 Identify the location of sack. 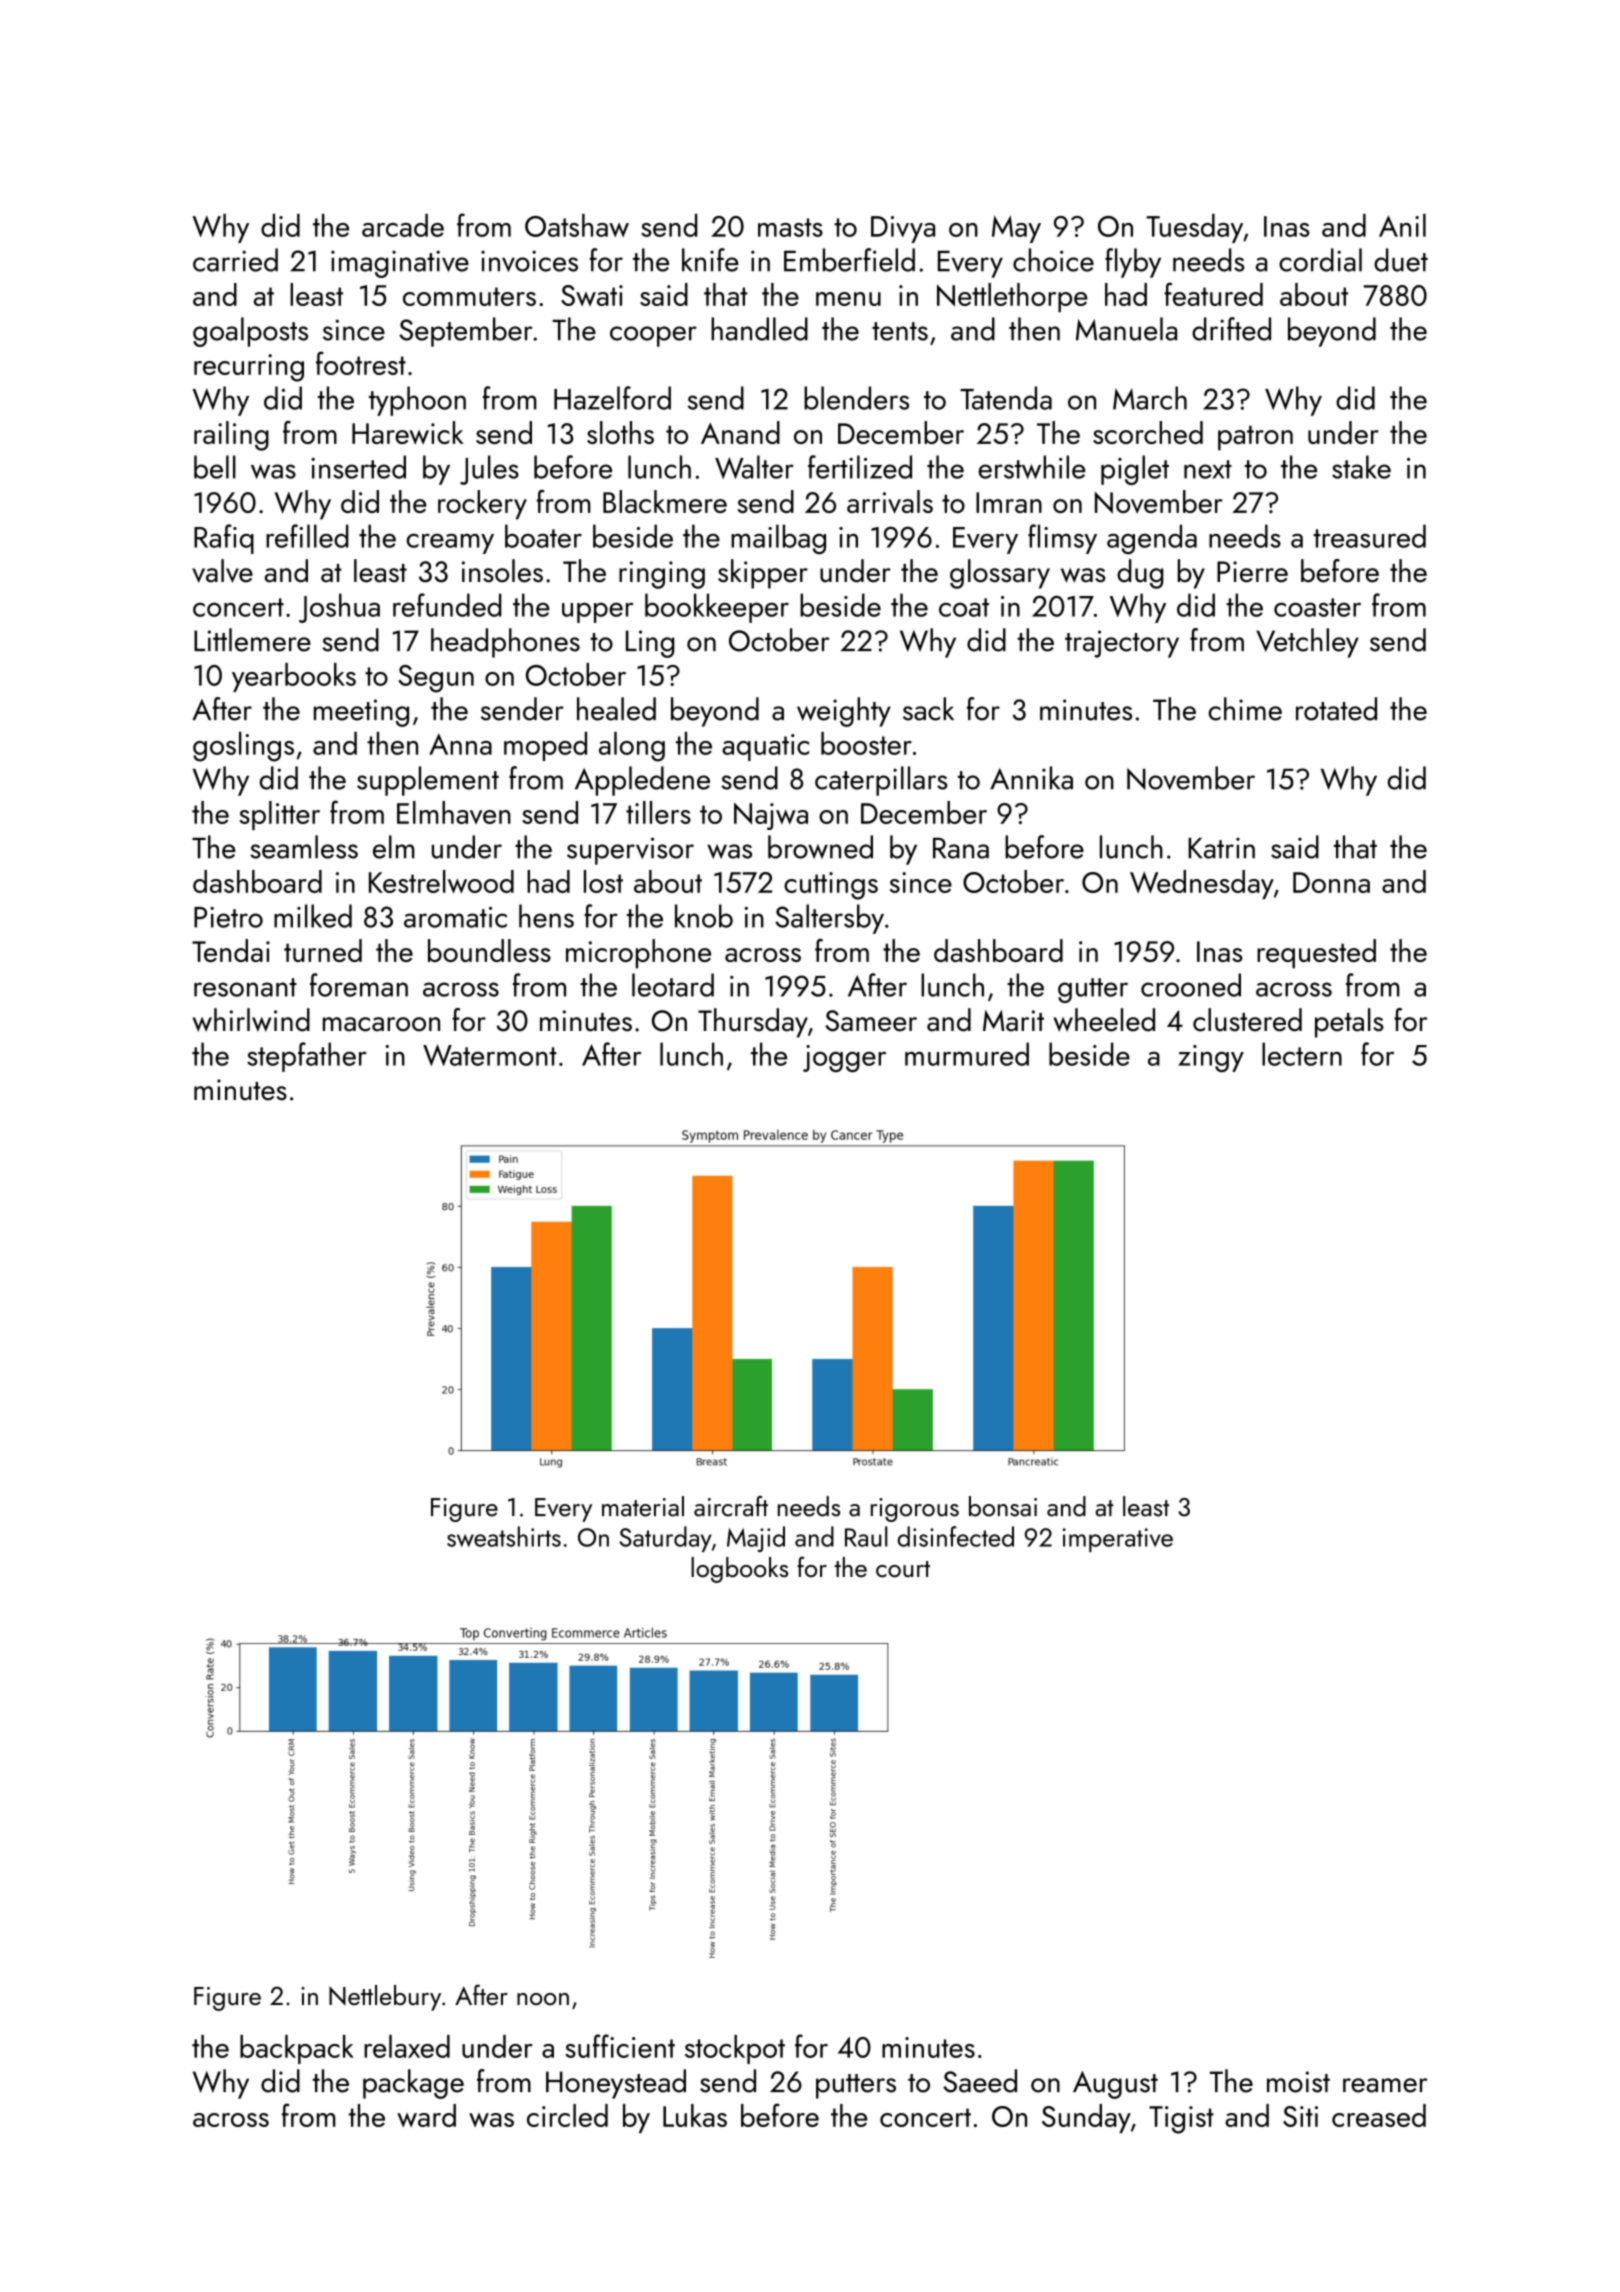
(928, 709).
